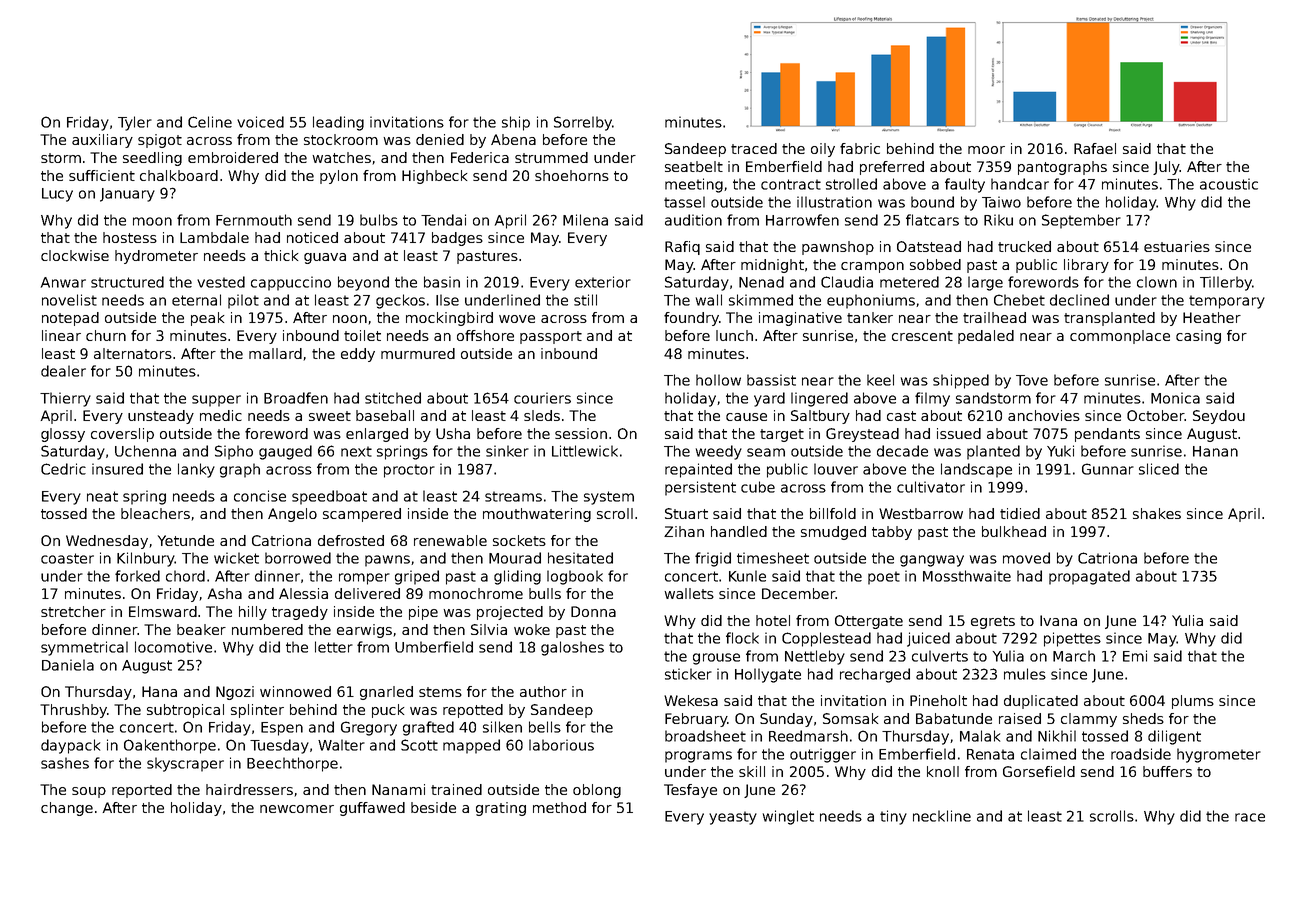 This screenshot has height=924, width=1308. Describe the element at coordinates (185, 711) in the screenshot. I see `subtropical` at that location.
